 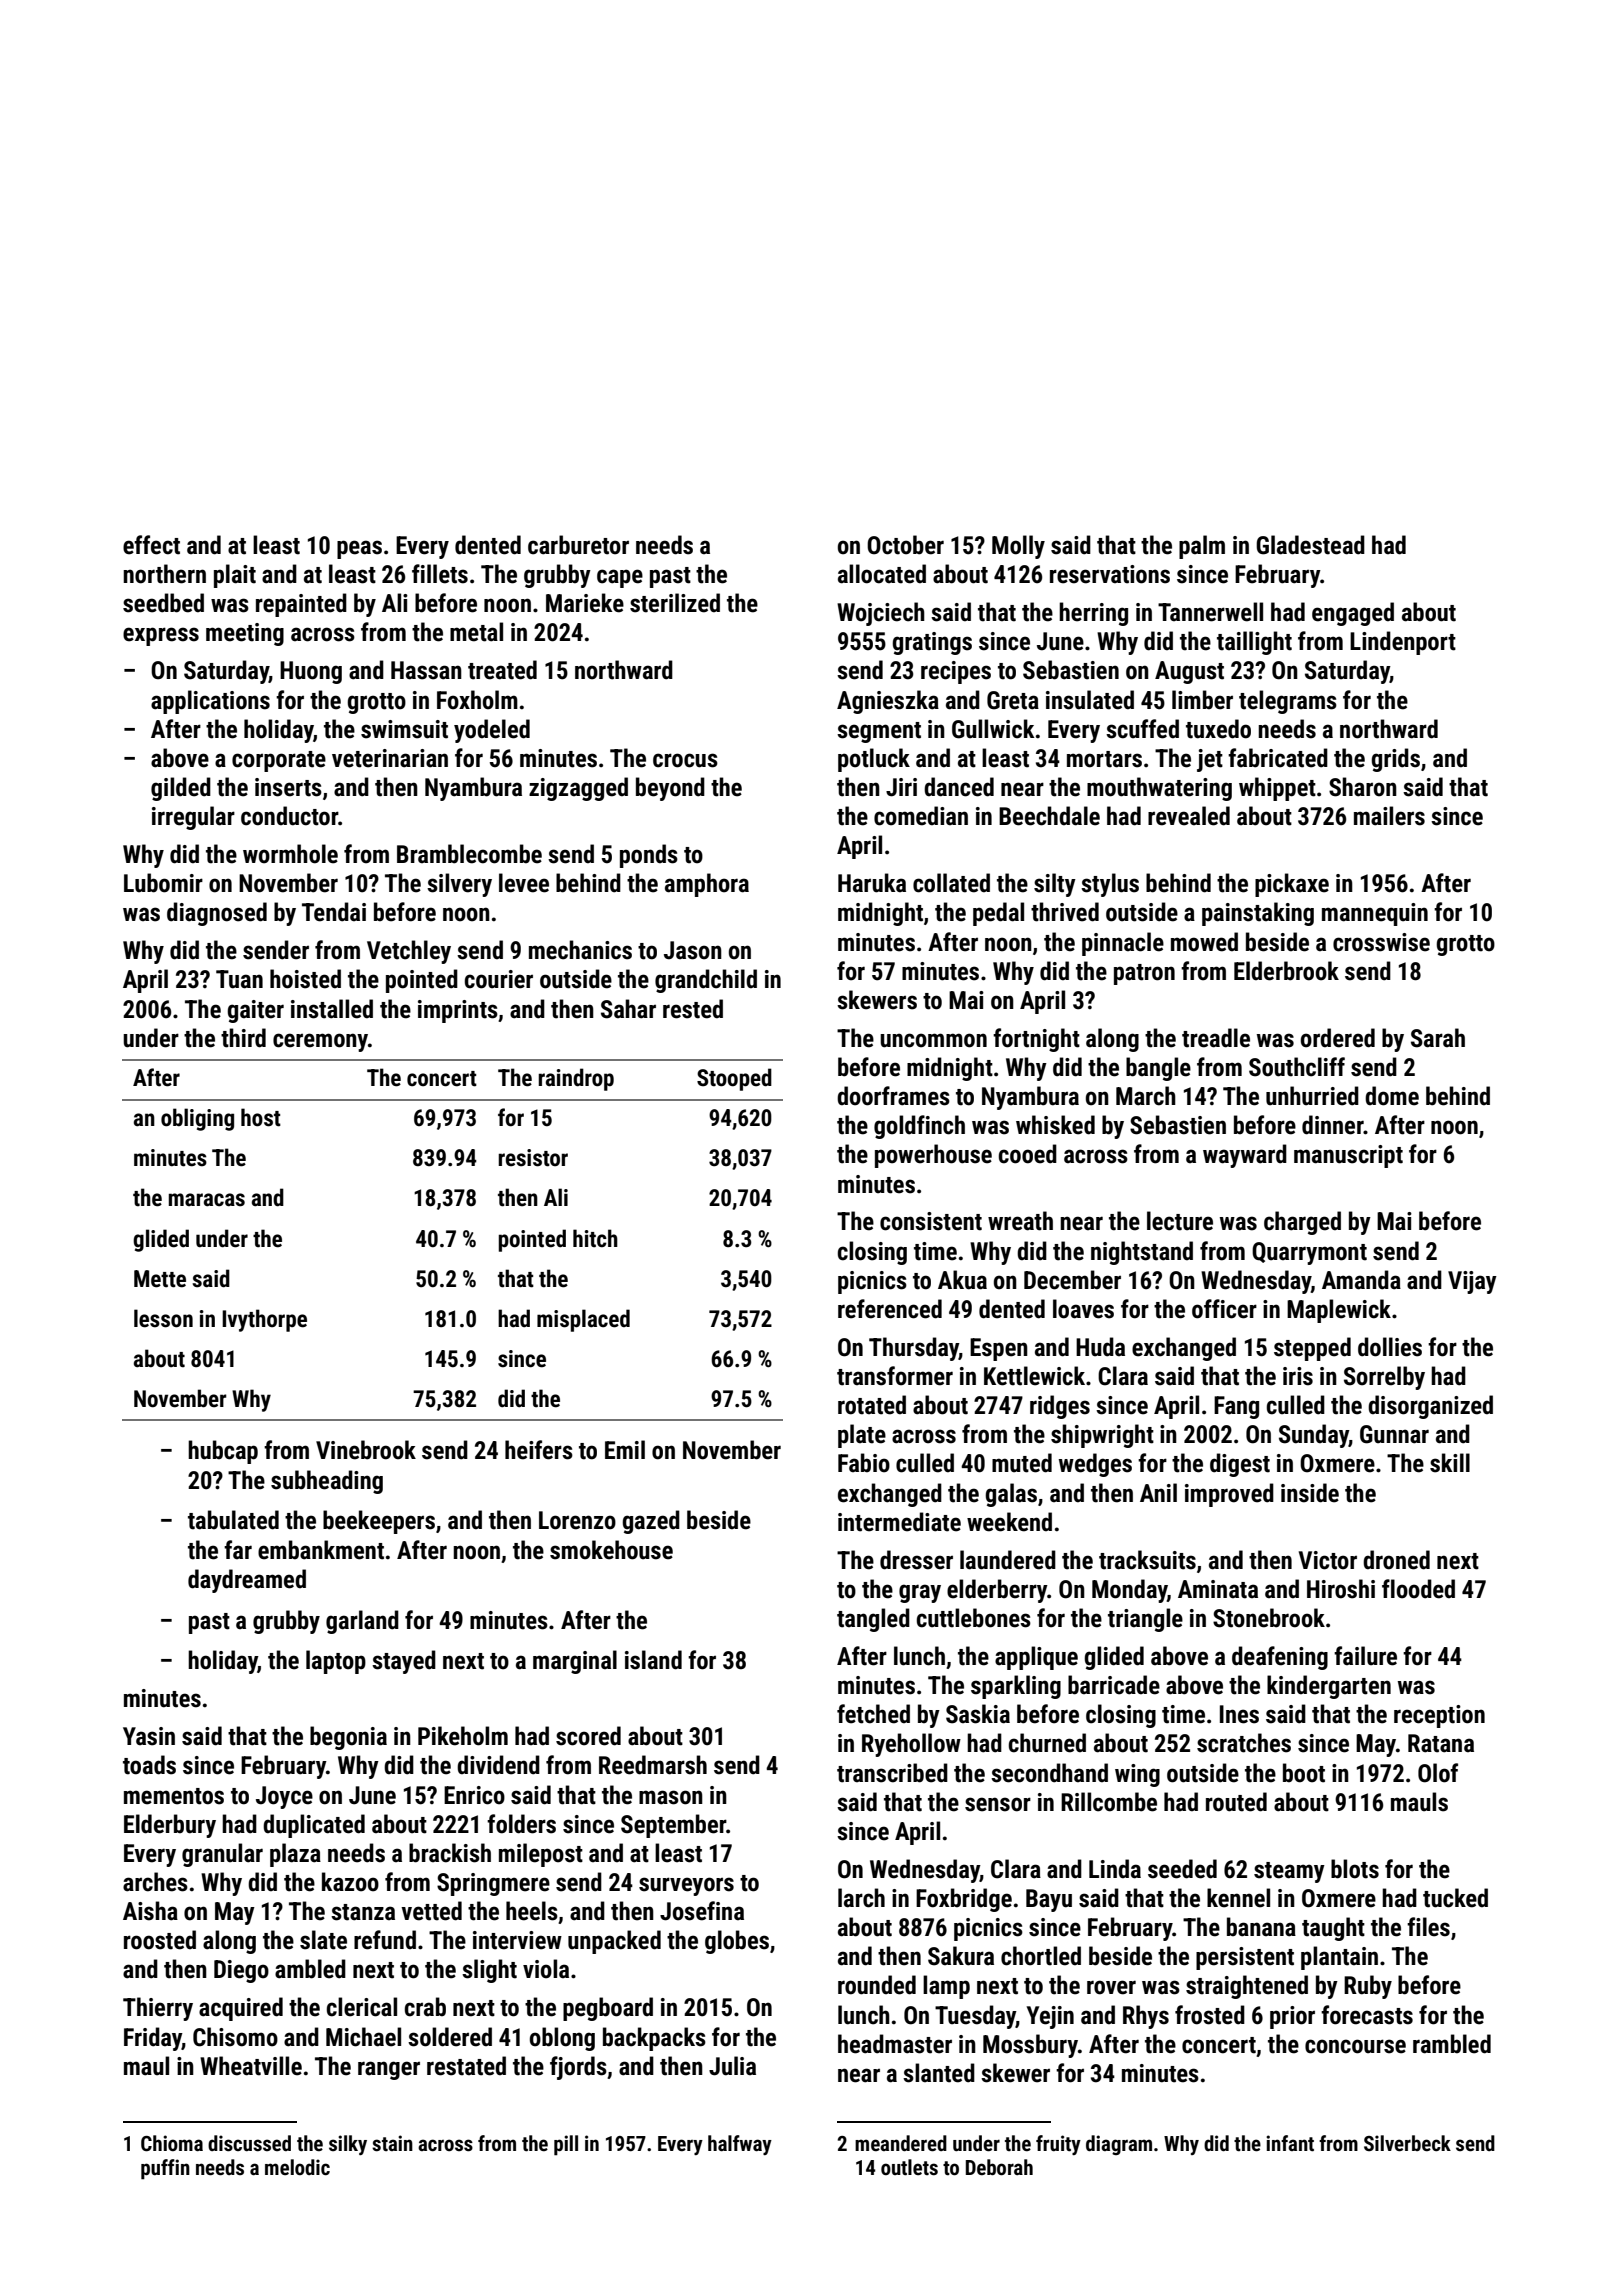 I want to click on cape, so click(x=620, y=578).
